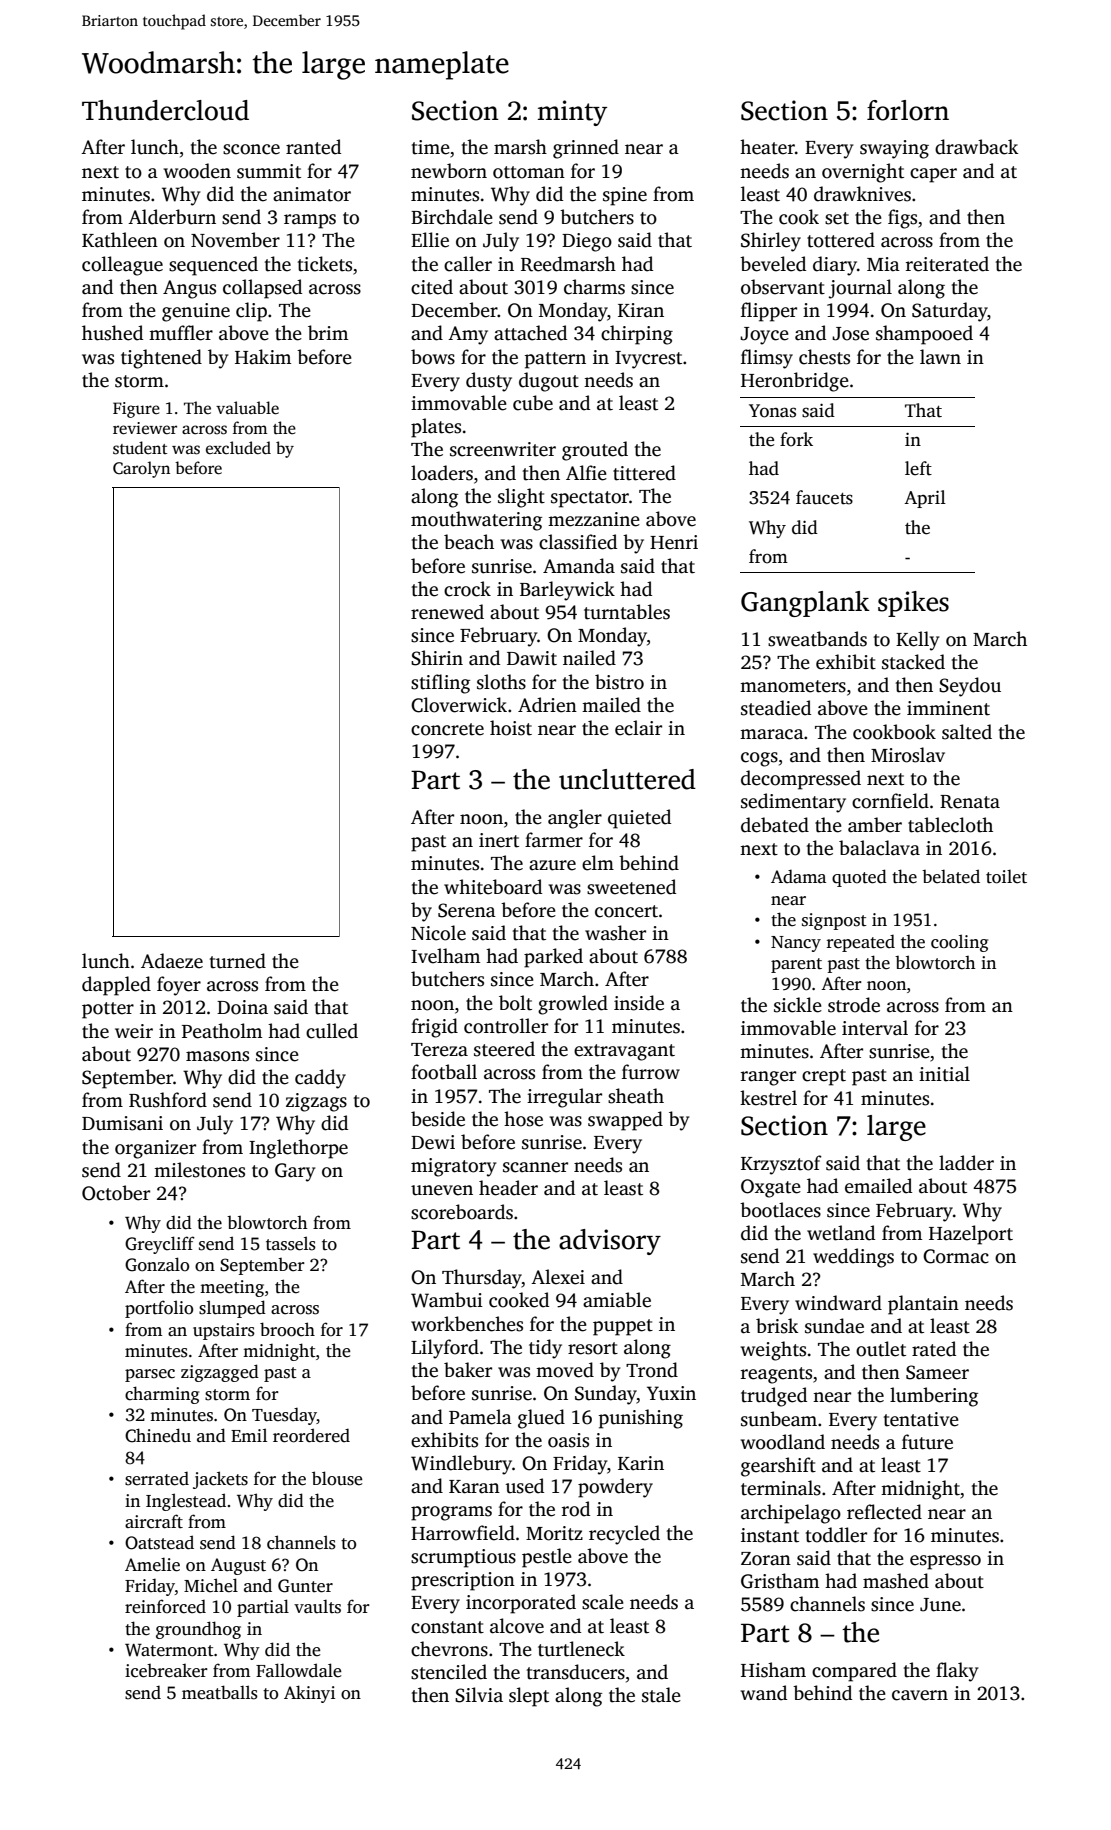 Image resolution: width=1111 pixels, height=1830 pixels. Describe the element at coordinates (152, 1564) in the page. I see `Amelie` at that location.
